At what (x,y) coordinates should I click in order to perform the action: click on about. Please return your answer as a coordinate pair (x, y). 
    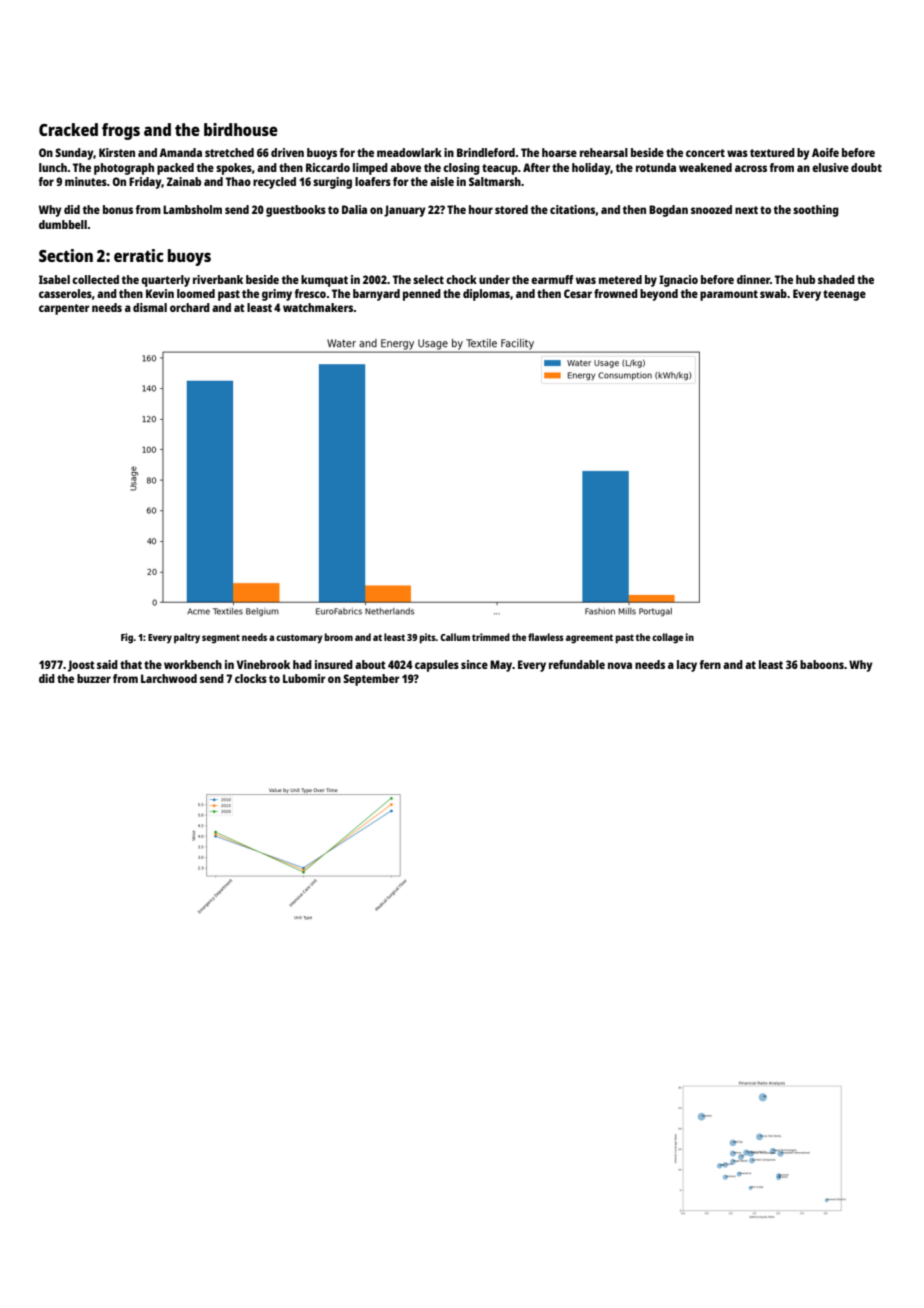
    Looking at the image, I should click on (370, 664).
